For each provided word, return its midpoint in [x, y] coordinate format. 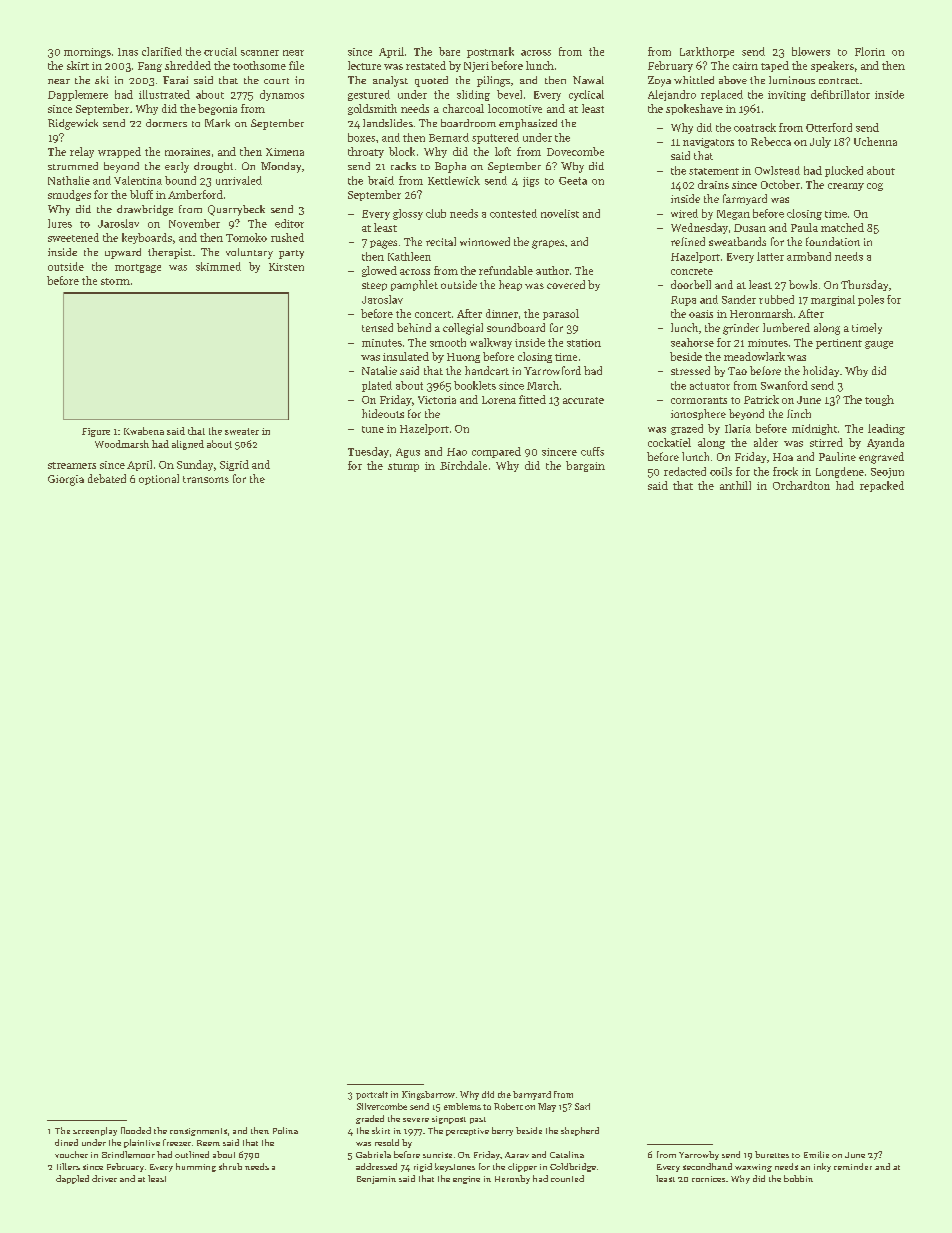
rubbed [776, 299]
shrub [230, 1166]
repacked [882, 486]
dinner [502, 313]
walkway [491, 343]
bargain [585, 466]
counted [567, 1178]
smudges [69, 195]
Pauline [837, 456]
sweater [242, 431]
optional [159, 479]
